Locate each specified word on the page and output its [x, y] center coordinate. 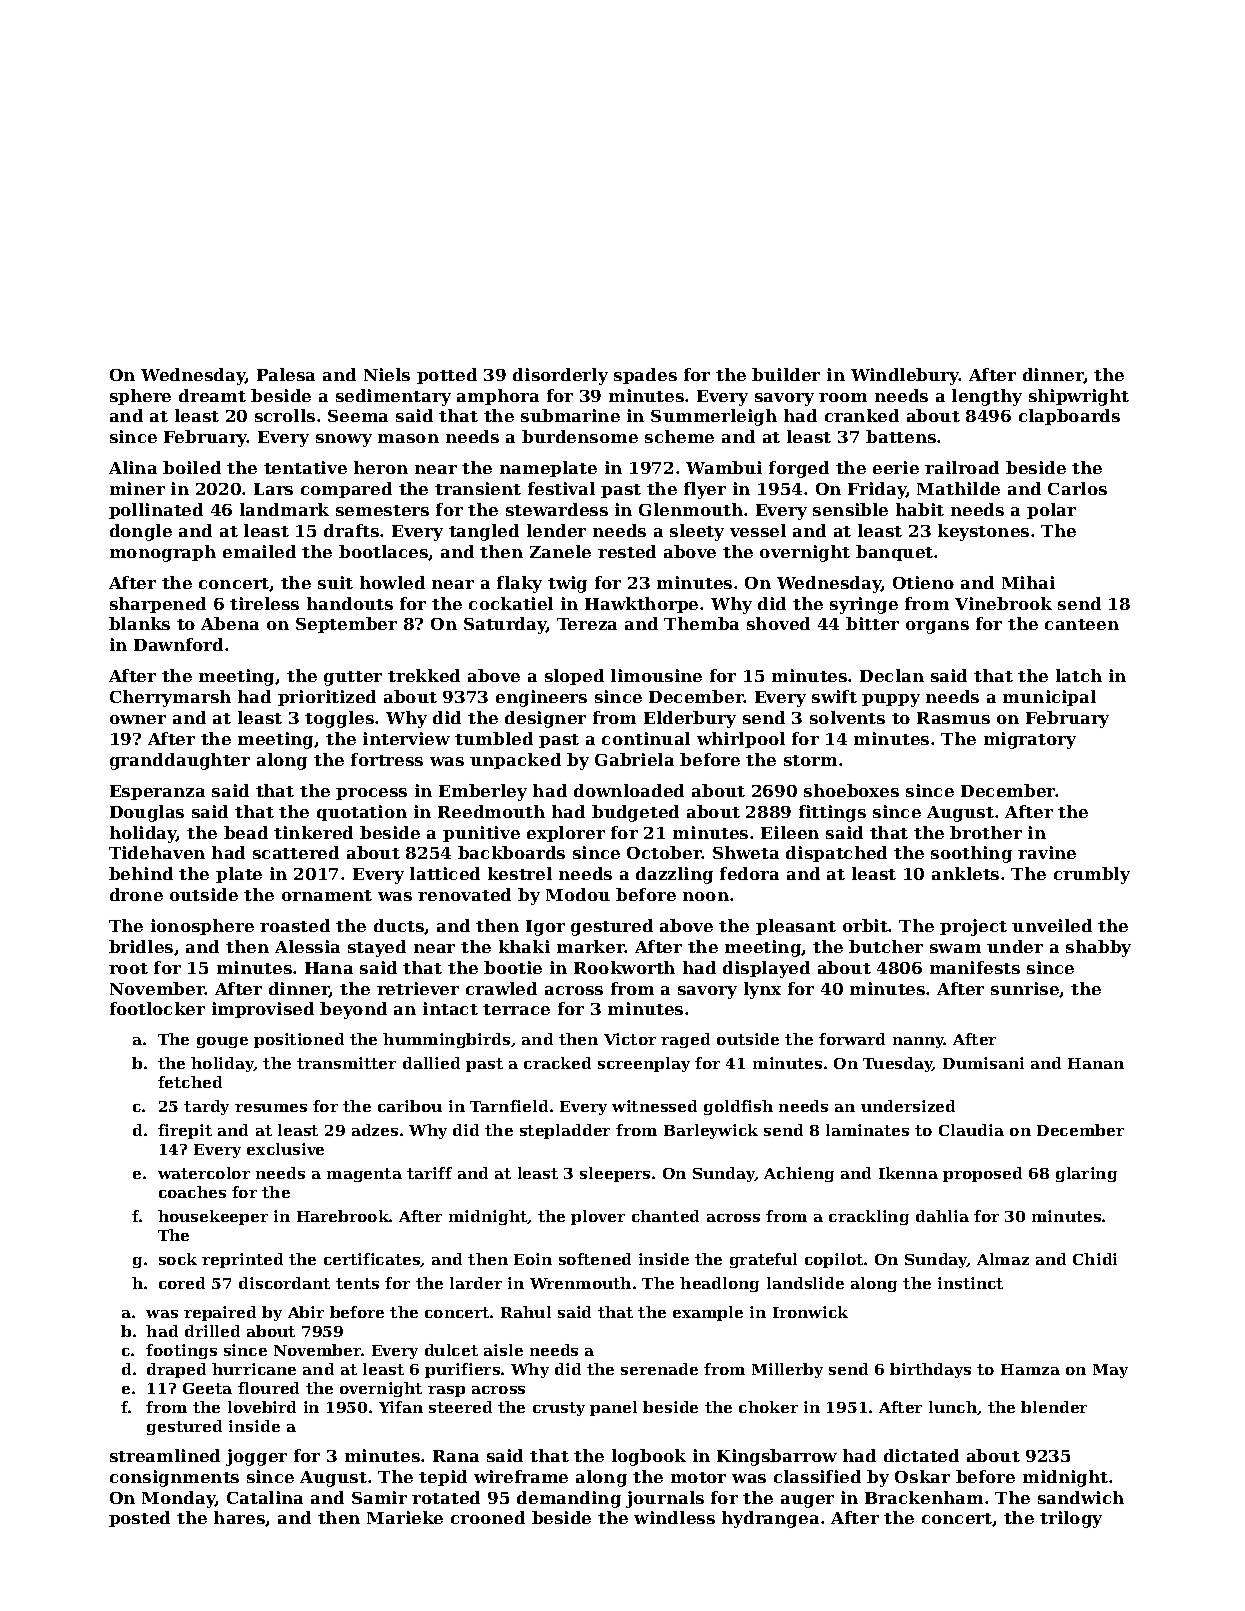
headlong [719, 1284]
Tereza [587, 624]
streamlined [165, 1455]
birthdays [930, 1370]
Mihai [1028, 582]
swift [834, 696]
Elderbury [690, 719]
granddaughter [180, 761]
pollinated [156, 511]
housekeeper [213, 1217]
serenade [659, 1369]
